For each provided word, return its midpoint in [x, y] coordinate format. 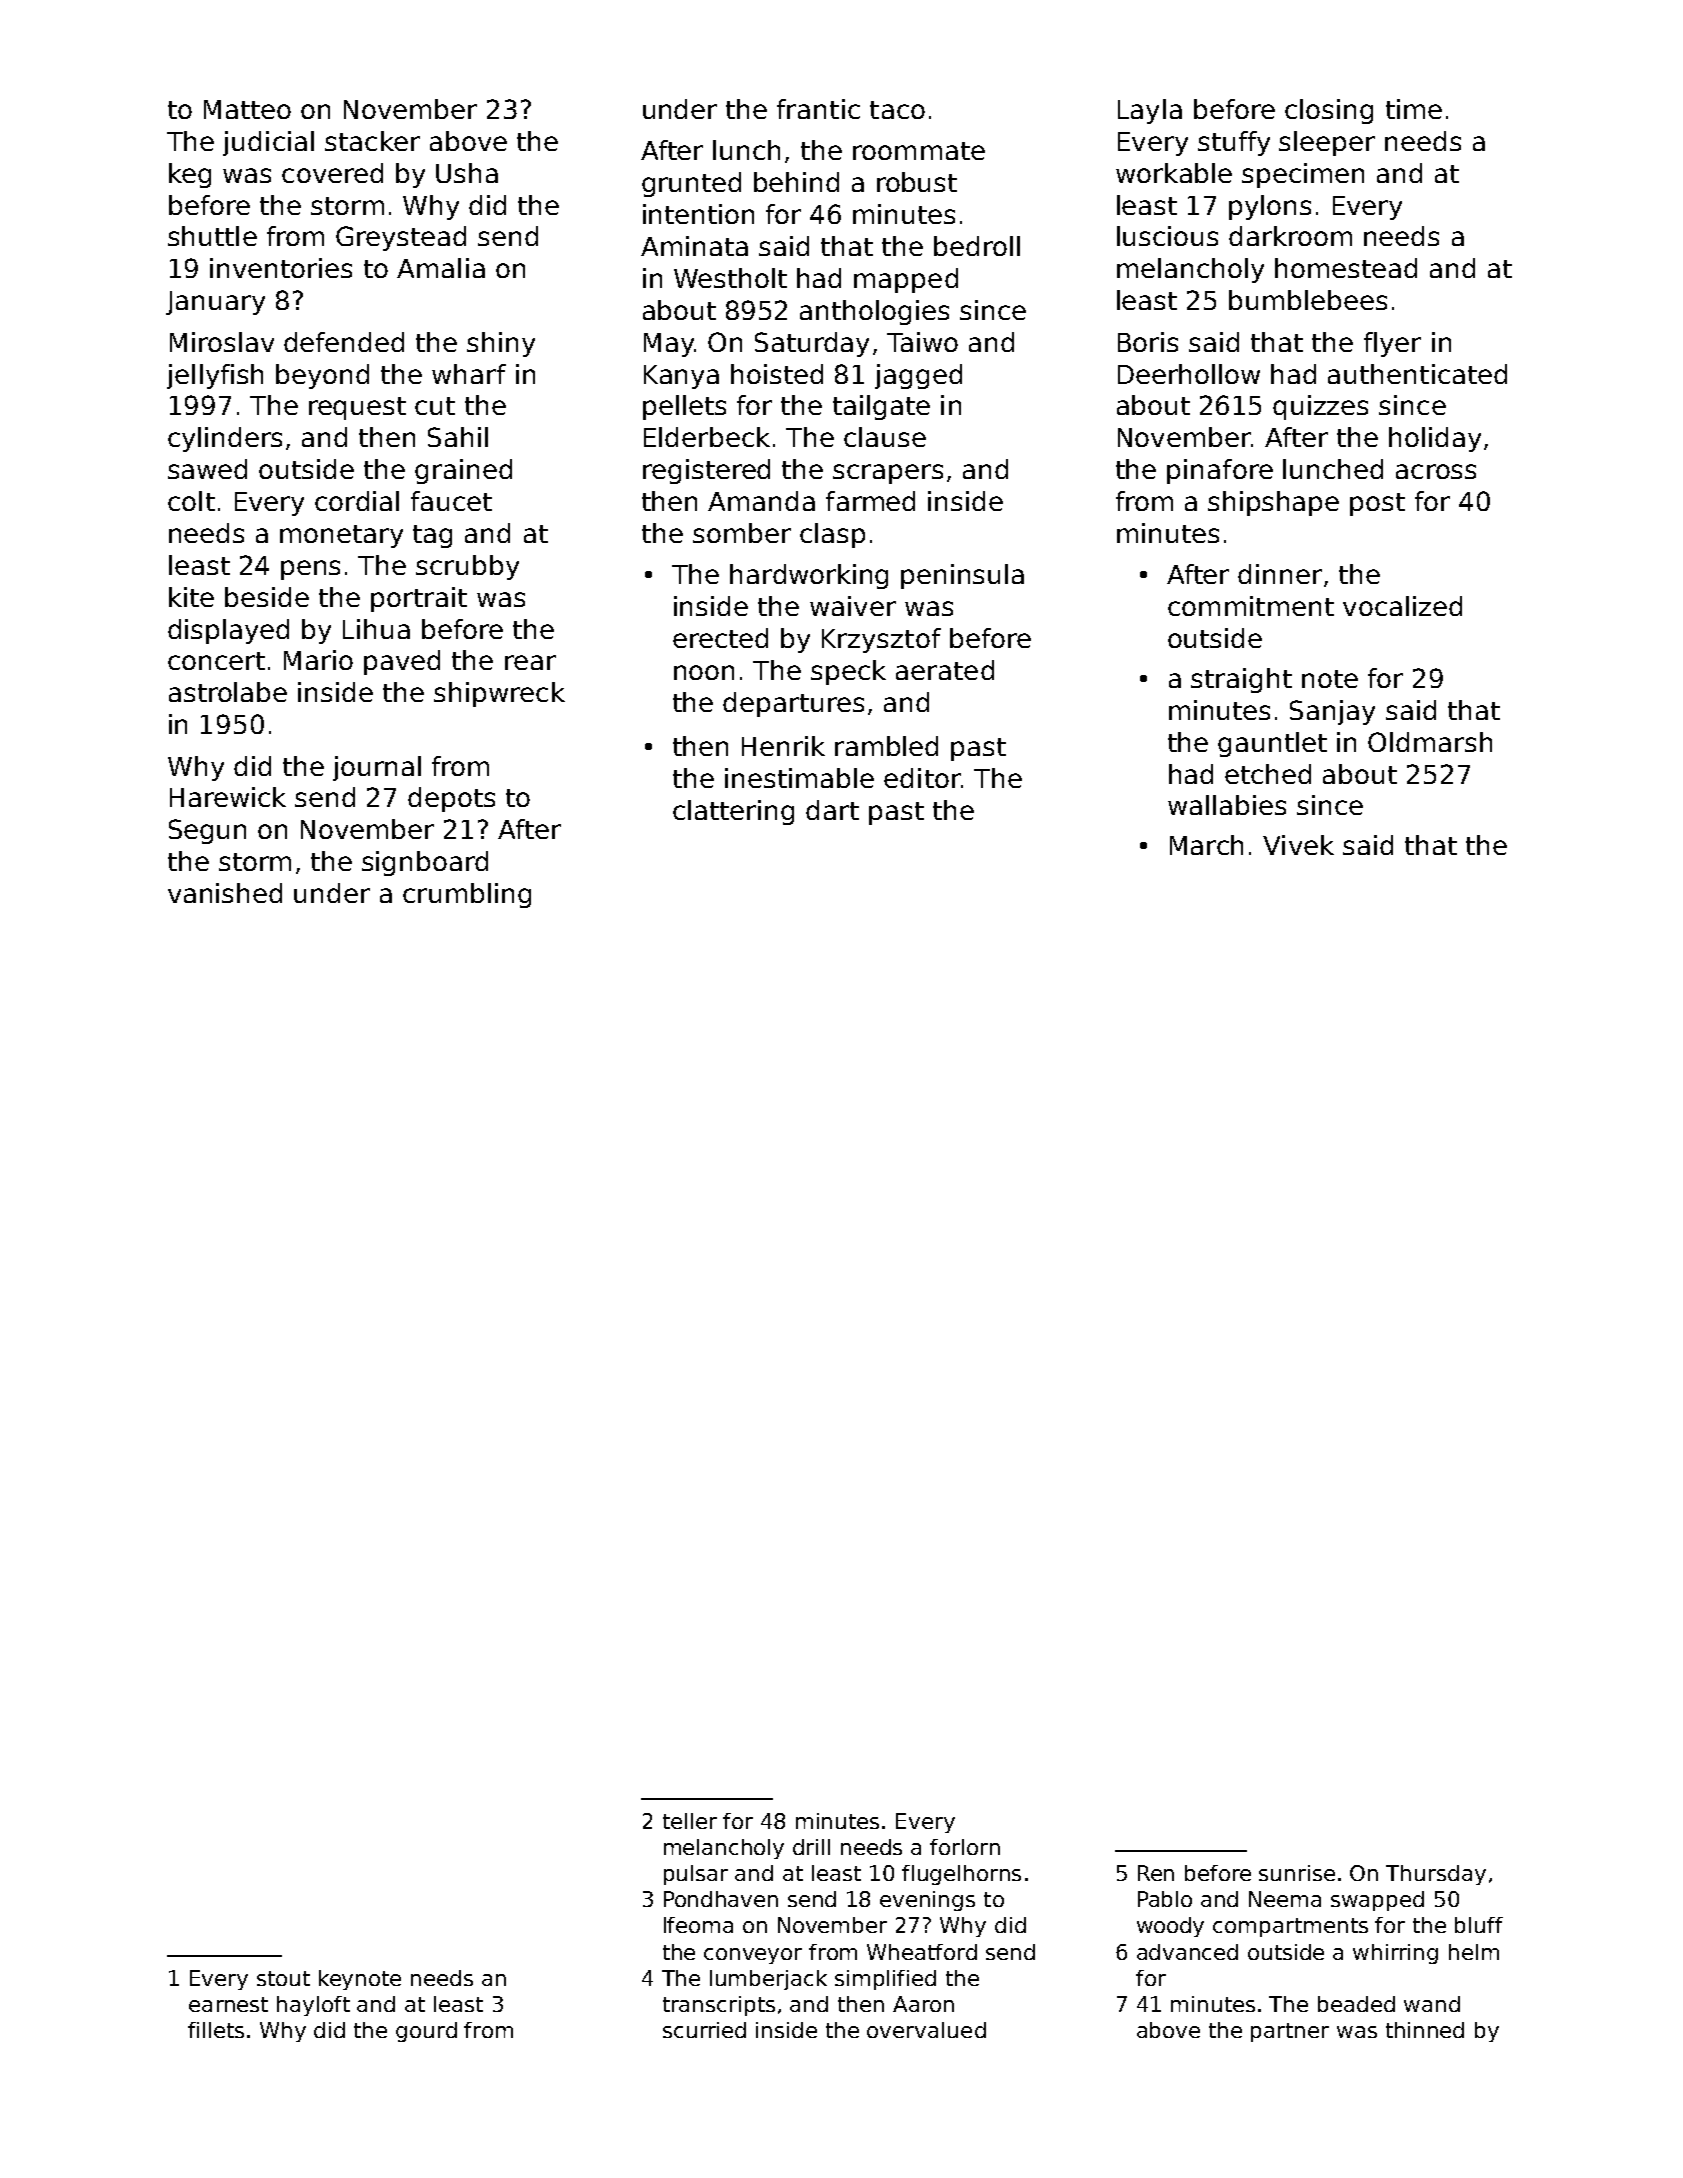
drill [811, 1847]
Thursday [1436, 1875]
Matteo [247, 109]
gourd [426, 2032]
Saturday [812, 344]
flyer [1392, 344]
